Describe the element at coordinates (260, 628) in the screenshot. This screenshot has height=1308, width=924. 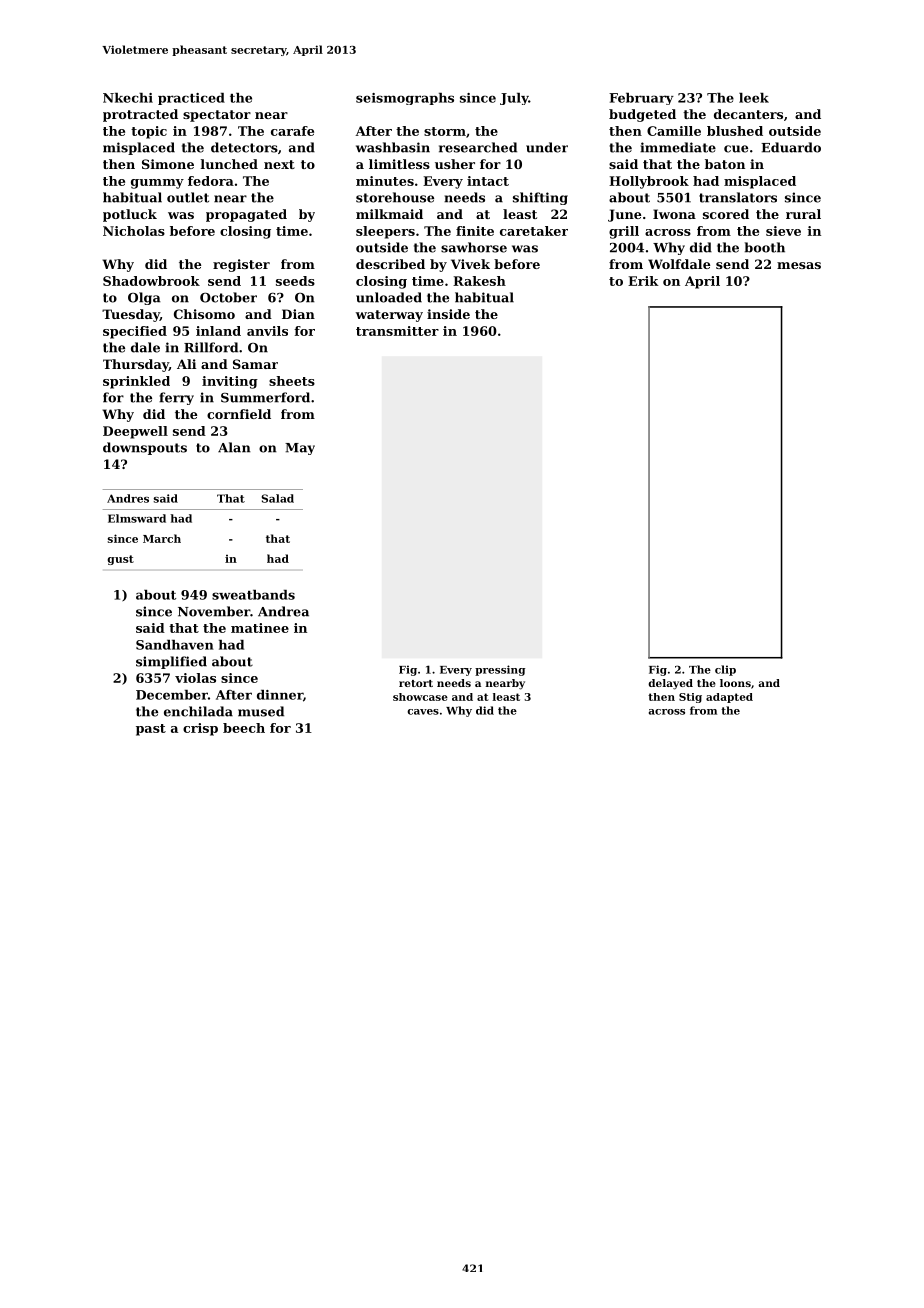
I see `matinee` at that location.
